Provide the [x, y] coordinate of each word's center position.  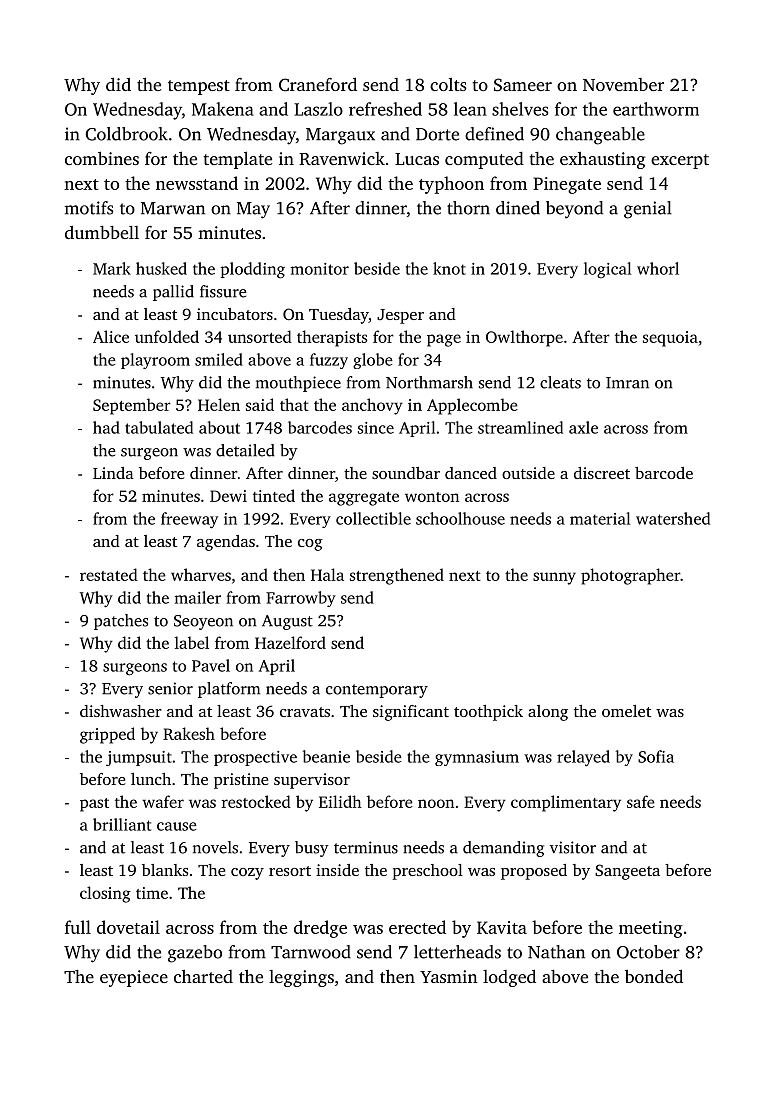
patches [121, 622]
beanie [326, 756]
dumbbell [102, 232]
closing [105, 894]
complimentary [566, 803]
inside [337, 870]
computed [484, 160]
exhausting [602, 160]
